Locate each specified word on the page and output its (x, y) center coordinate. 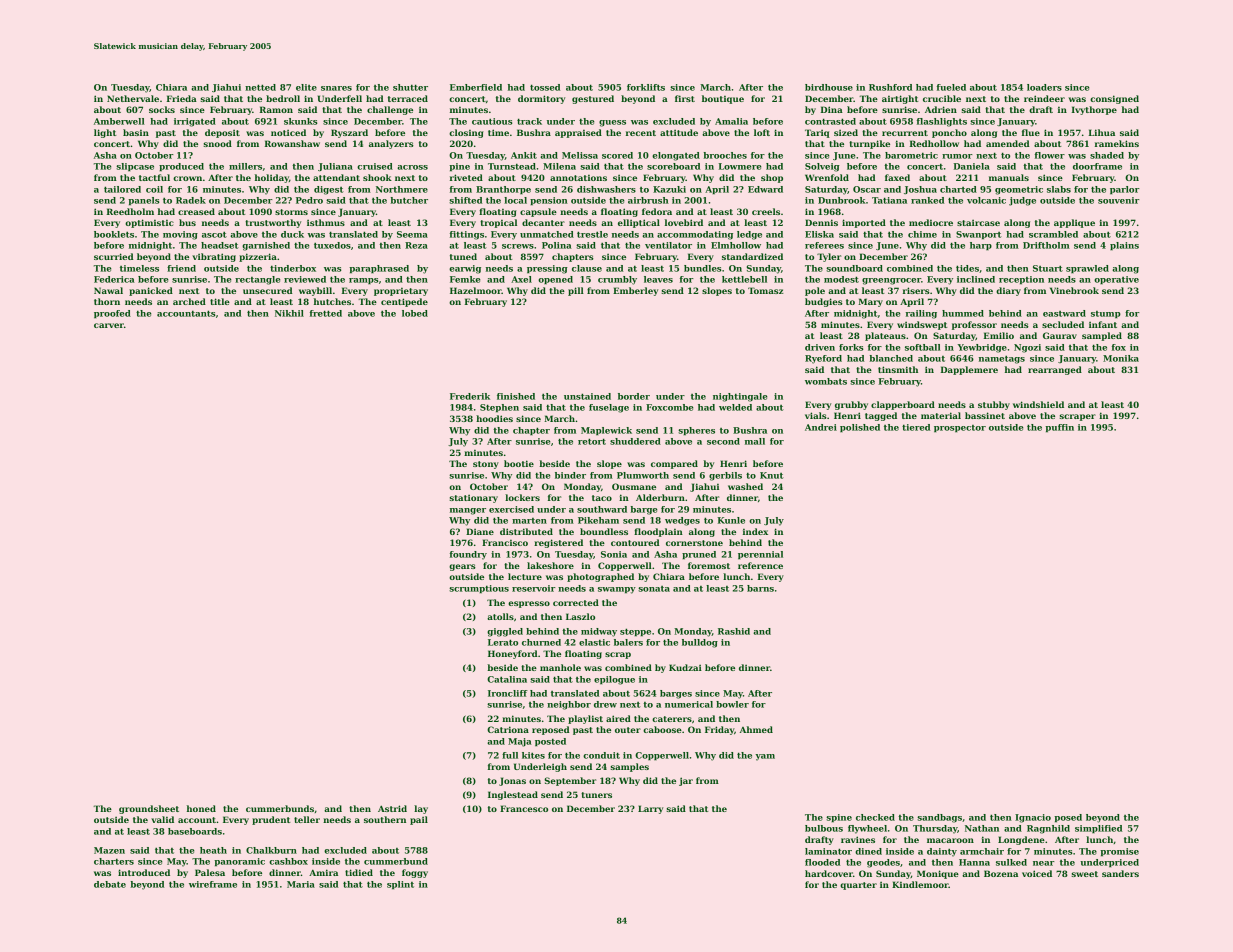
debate (110, 884)
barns (760, 588)
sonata (654, 589)
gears (462, 567)
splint (400, 885)
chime (922, 234)
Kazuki (669, 189)
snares (336, 88)
